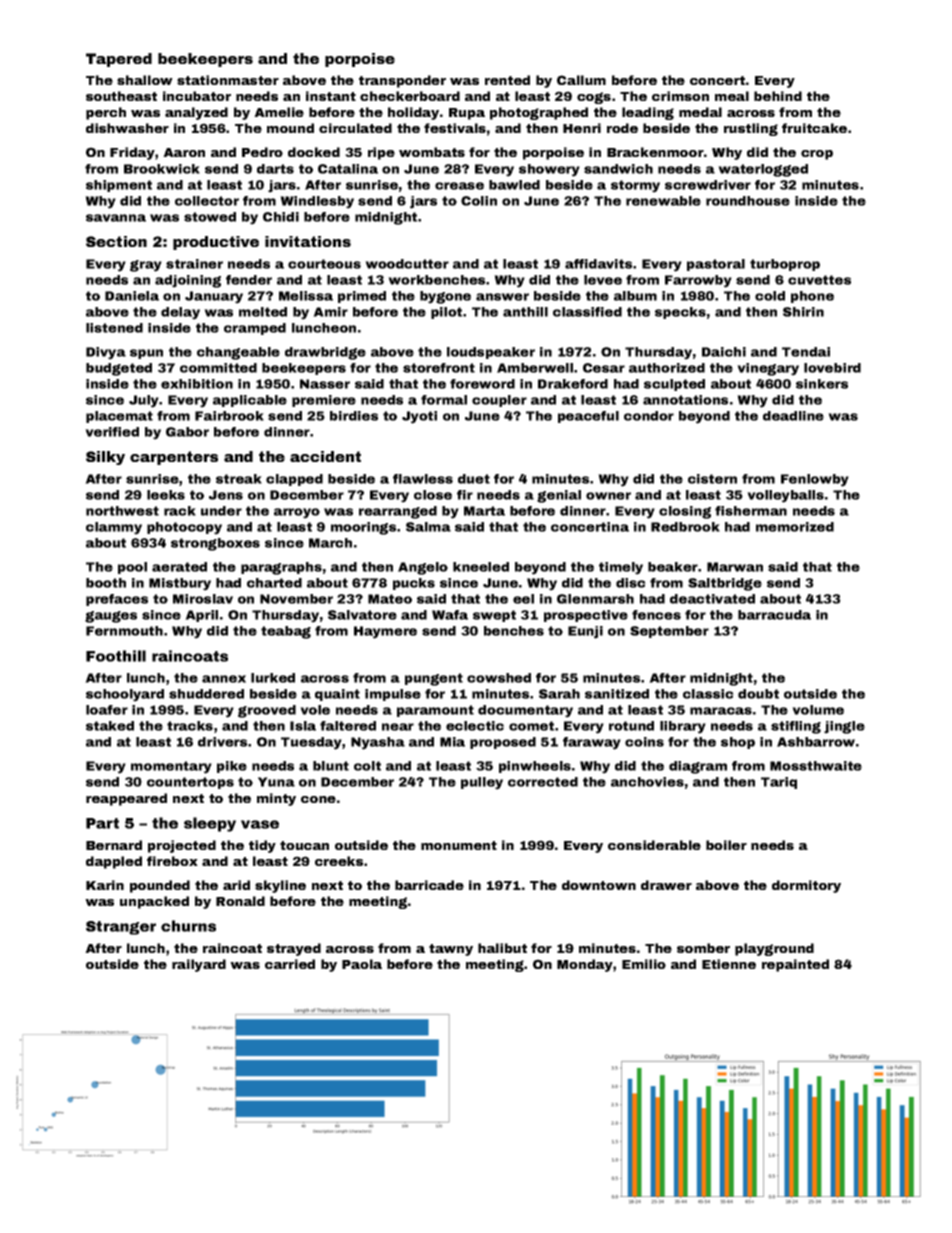 This screenshot has width=952, height=1233. I want to click on behind, so click(778, 96).
